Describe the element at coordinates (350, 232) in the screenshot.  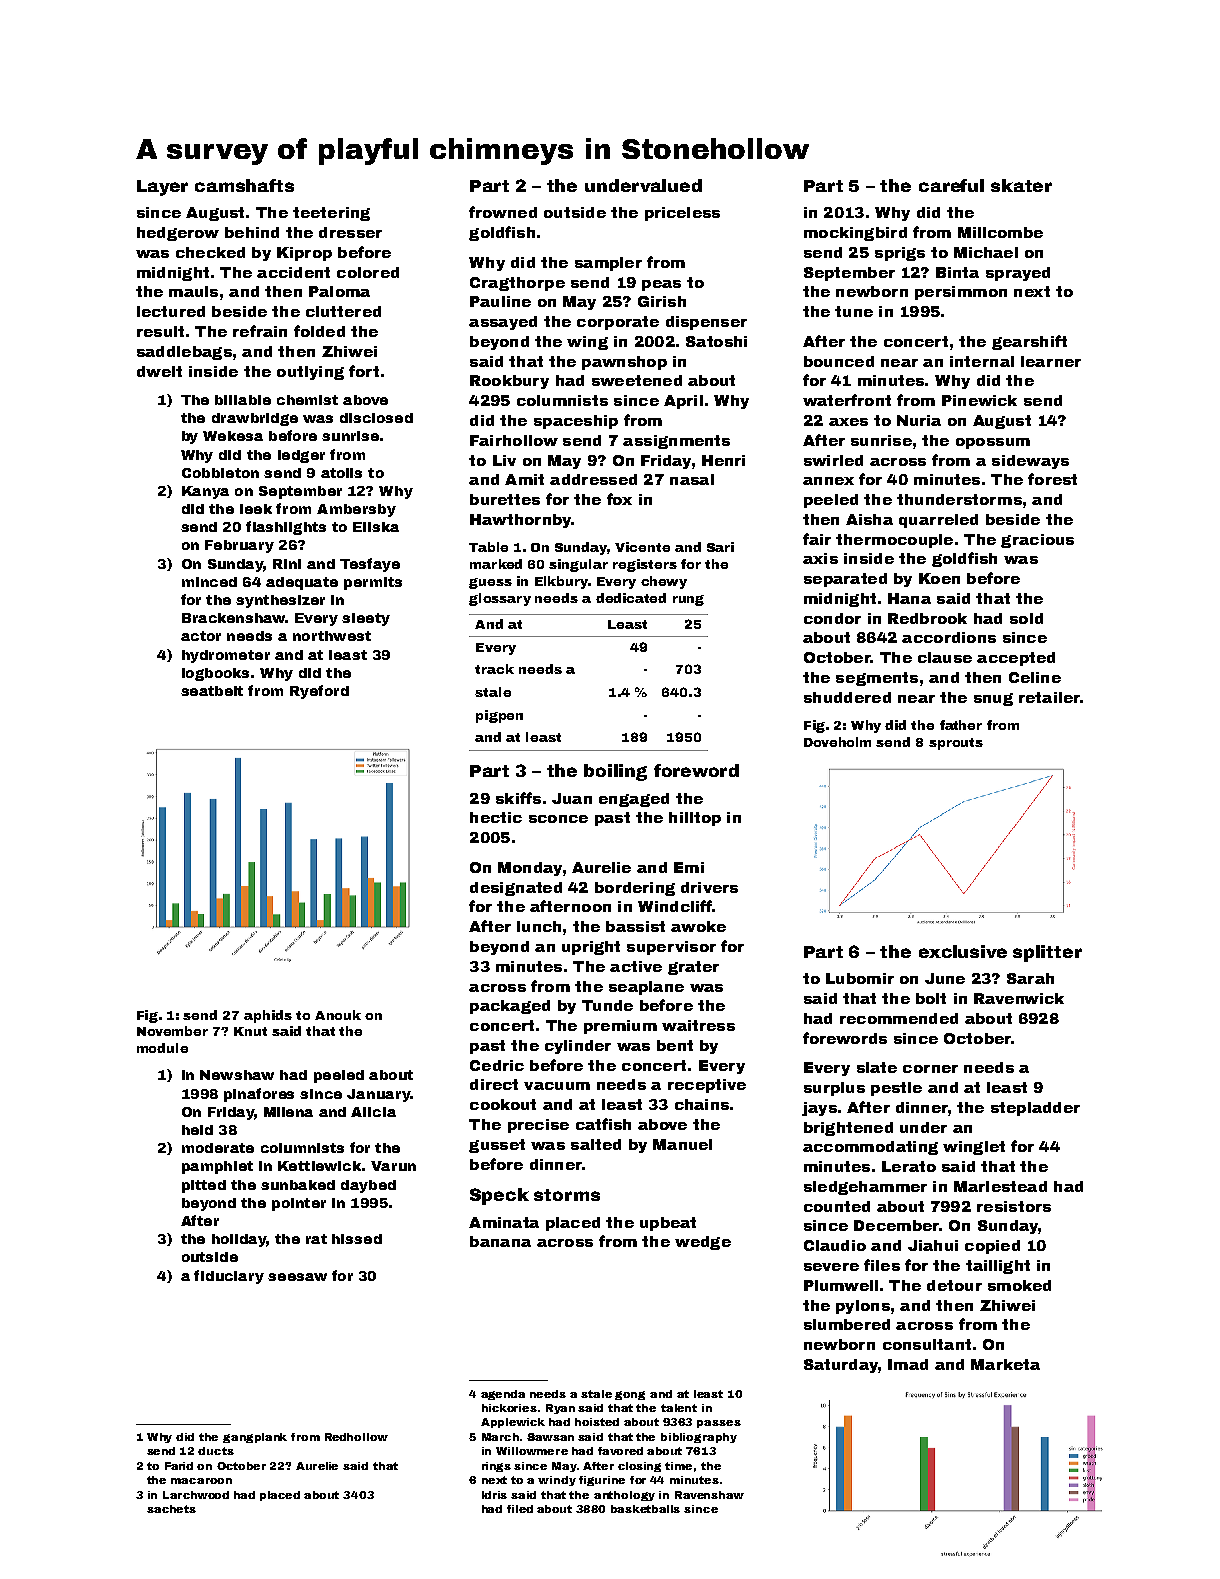
I see `dresser` at that location.
